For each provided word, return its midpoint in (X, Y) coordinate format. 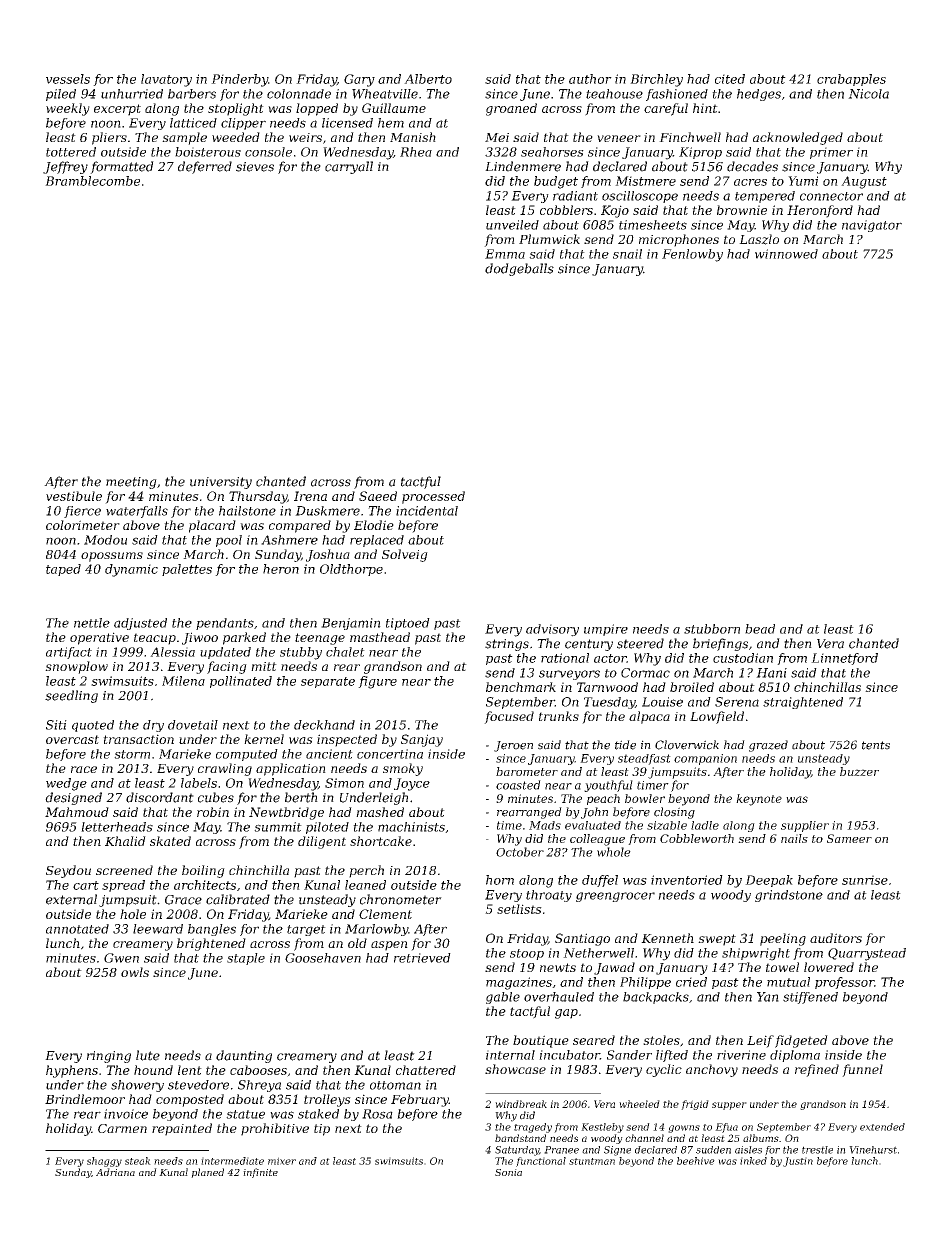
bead (760, 629)
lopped (317, 109)
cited (730, 79)
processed (433, 497)
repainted (182, 1129)
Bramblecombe (92, 181)
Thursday (258, 497)
